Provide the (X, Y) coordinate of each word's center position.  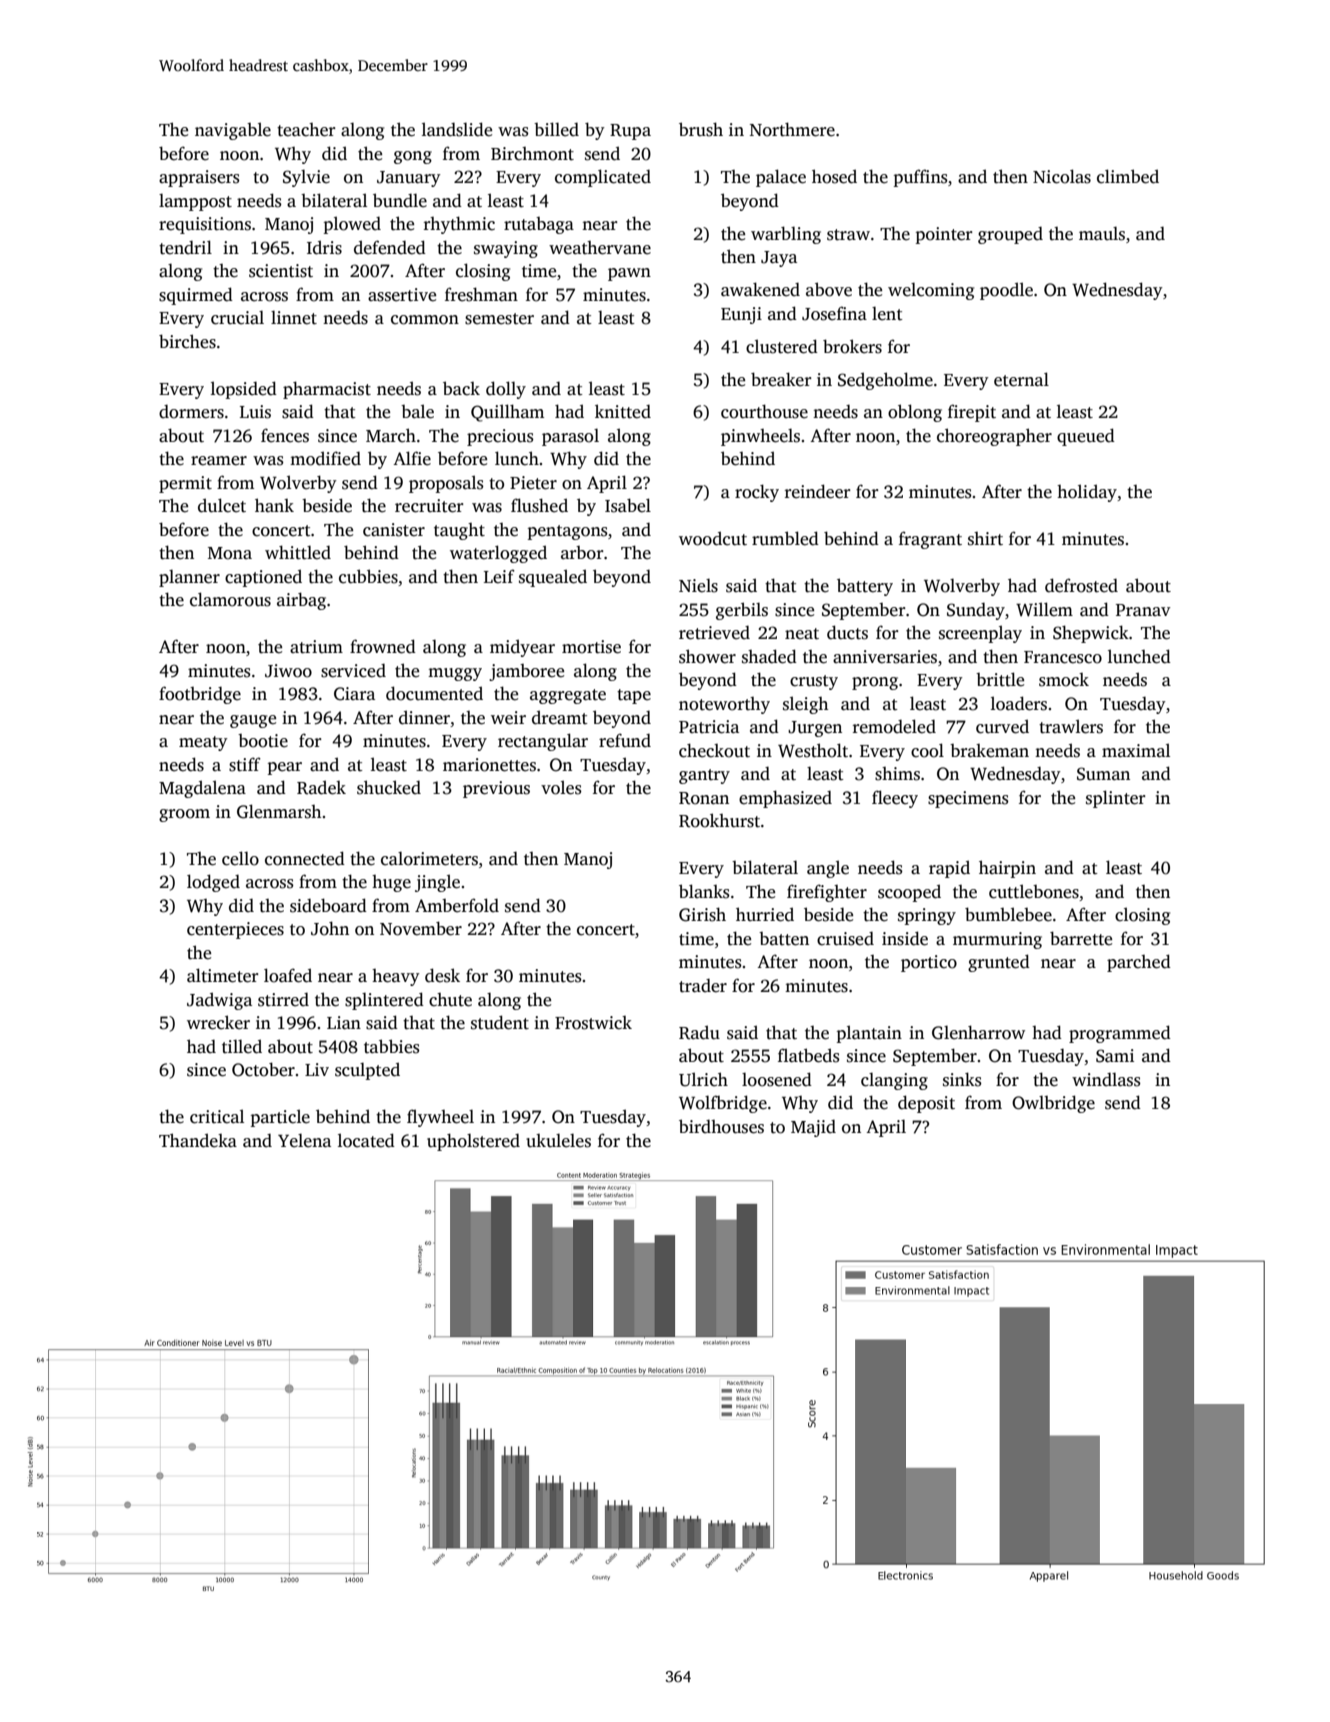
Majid (813, 1128)
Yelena (304, 1141)
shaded (769, 656)
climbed (1128, 176)
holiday (1087, 493)
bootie (263, 741)
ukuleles (558, 1141)
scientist (281, 271)
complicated (603, 178)
